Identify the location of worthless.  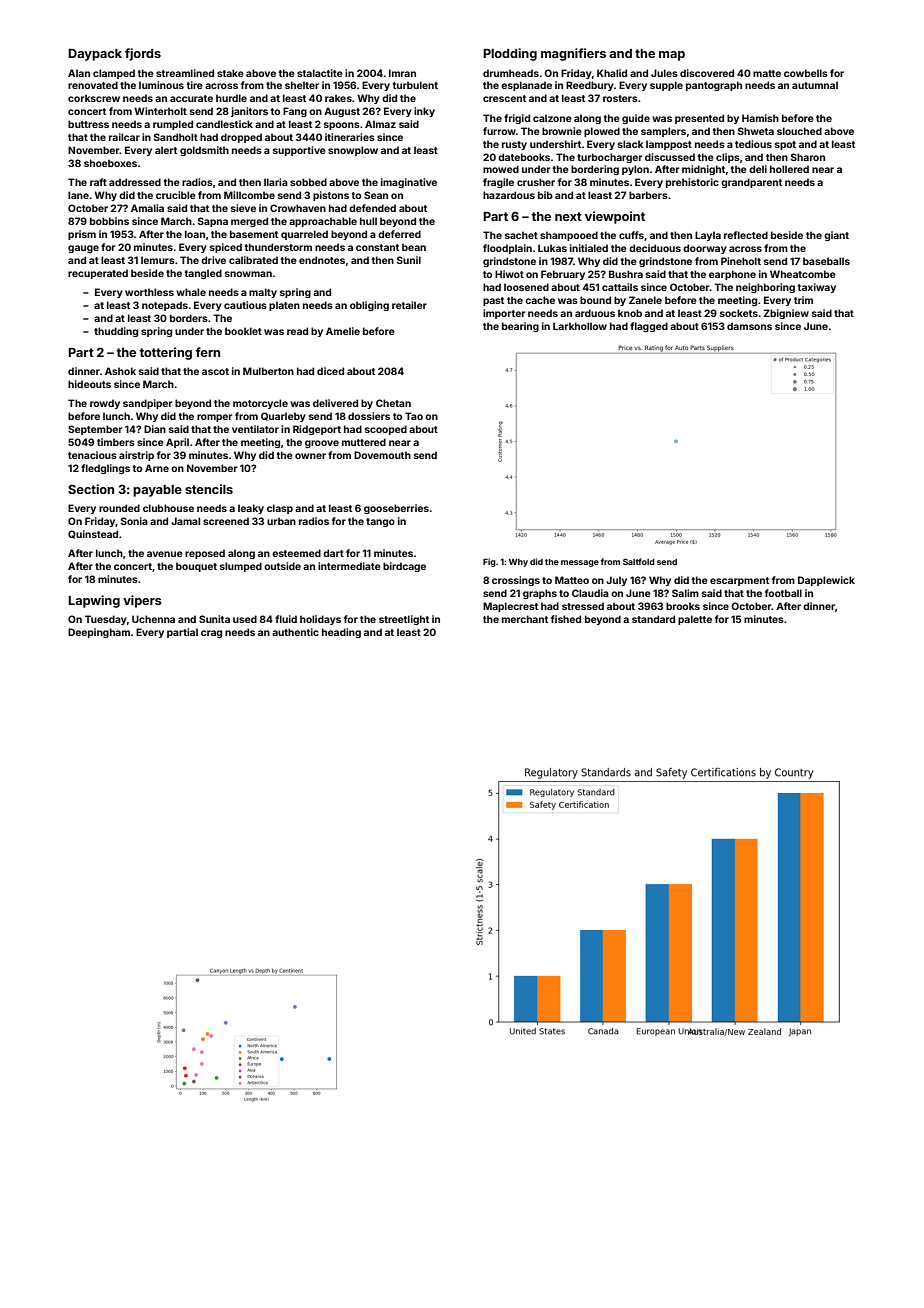
(149, 292).
